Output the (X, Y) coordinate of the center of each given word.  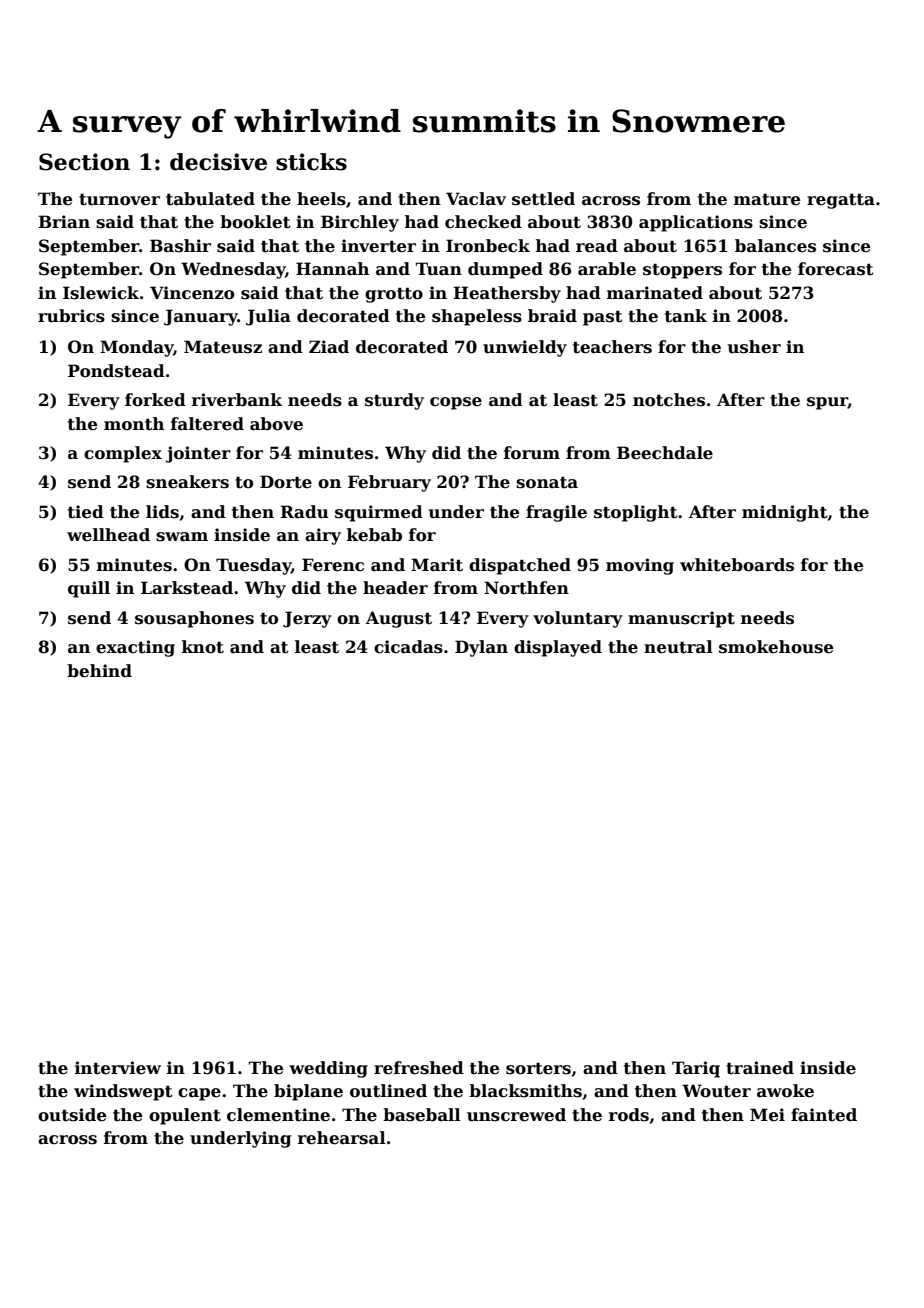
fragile (556, 513)
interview (118, 1068)
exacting (135, 648)
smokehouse (776, 647)
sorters (538, 1069)
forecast (836, 269)
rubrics (71, 316)
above (276, 424)
